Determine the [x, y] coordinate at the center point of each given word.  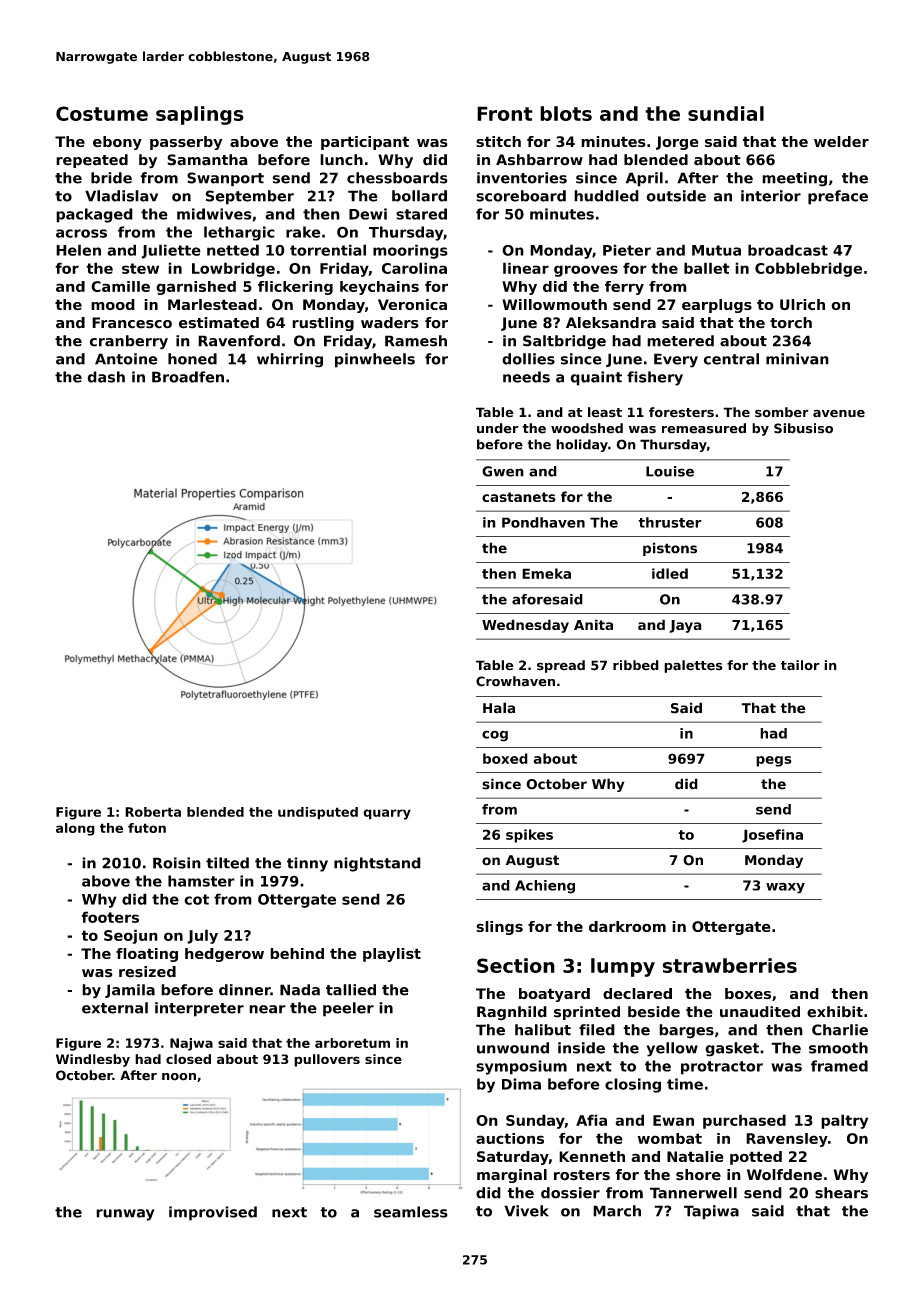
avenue [839, 413]
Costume [102, 113]
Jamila [130, 991]
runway [125, 1215]
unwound [513, 1048]
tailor [800, 665]
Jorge [677, 143]
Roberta [153, 812]
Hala [499, 708]
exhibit [835, 1012]
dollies [528, 359]
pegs [774, 761]
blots [566, 113]
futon [147, 828]
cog [495, 736]
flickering [295, 288]
